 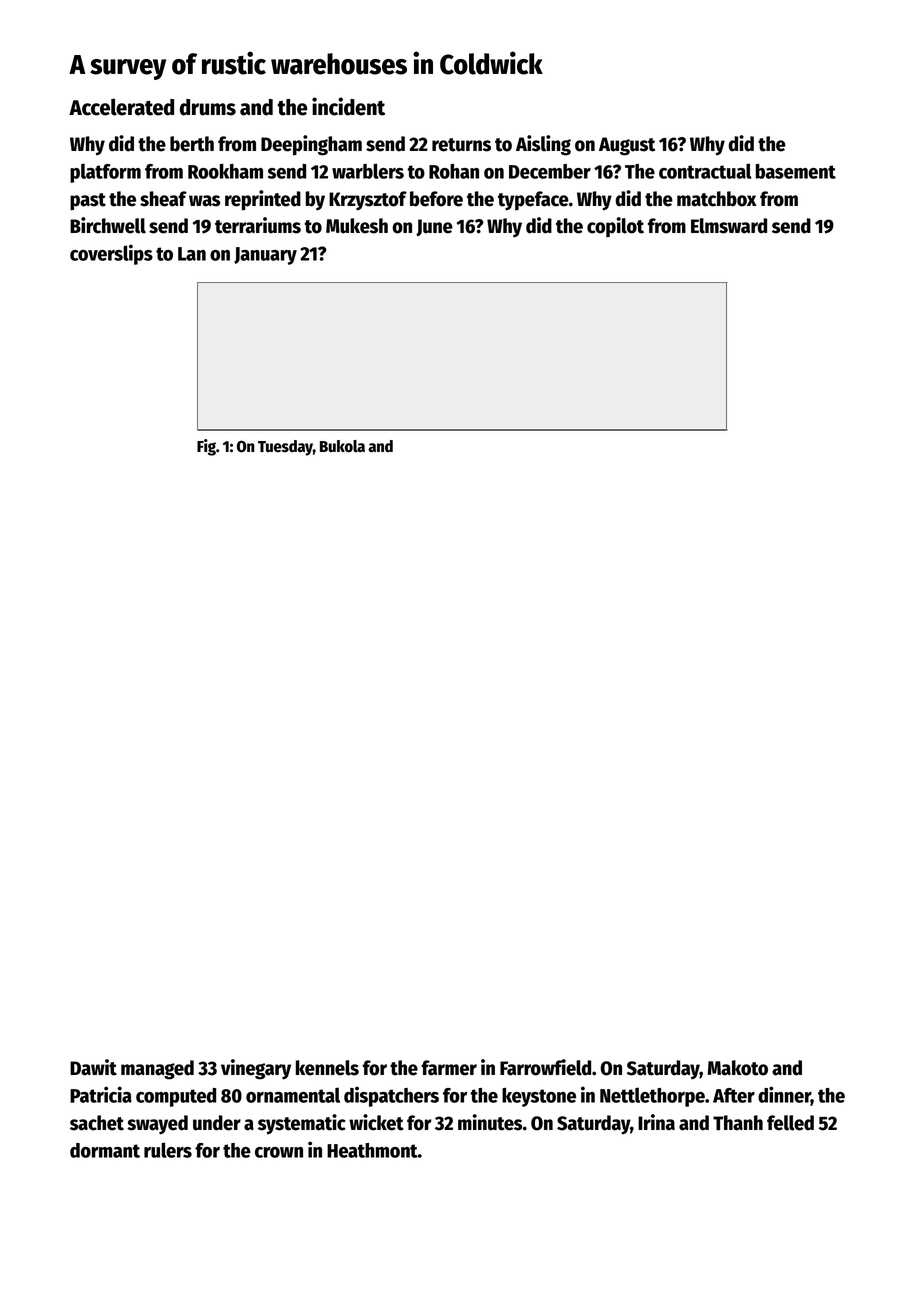 I want to click on Elmsward, so click(x=729, y=226).
